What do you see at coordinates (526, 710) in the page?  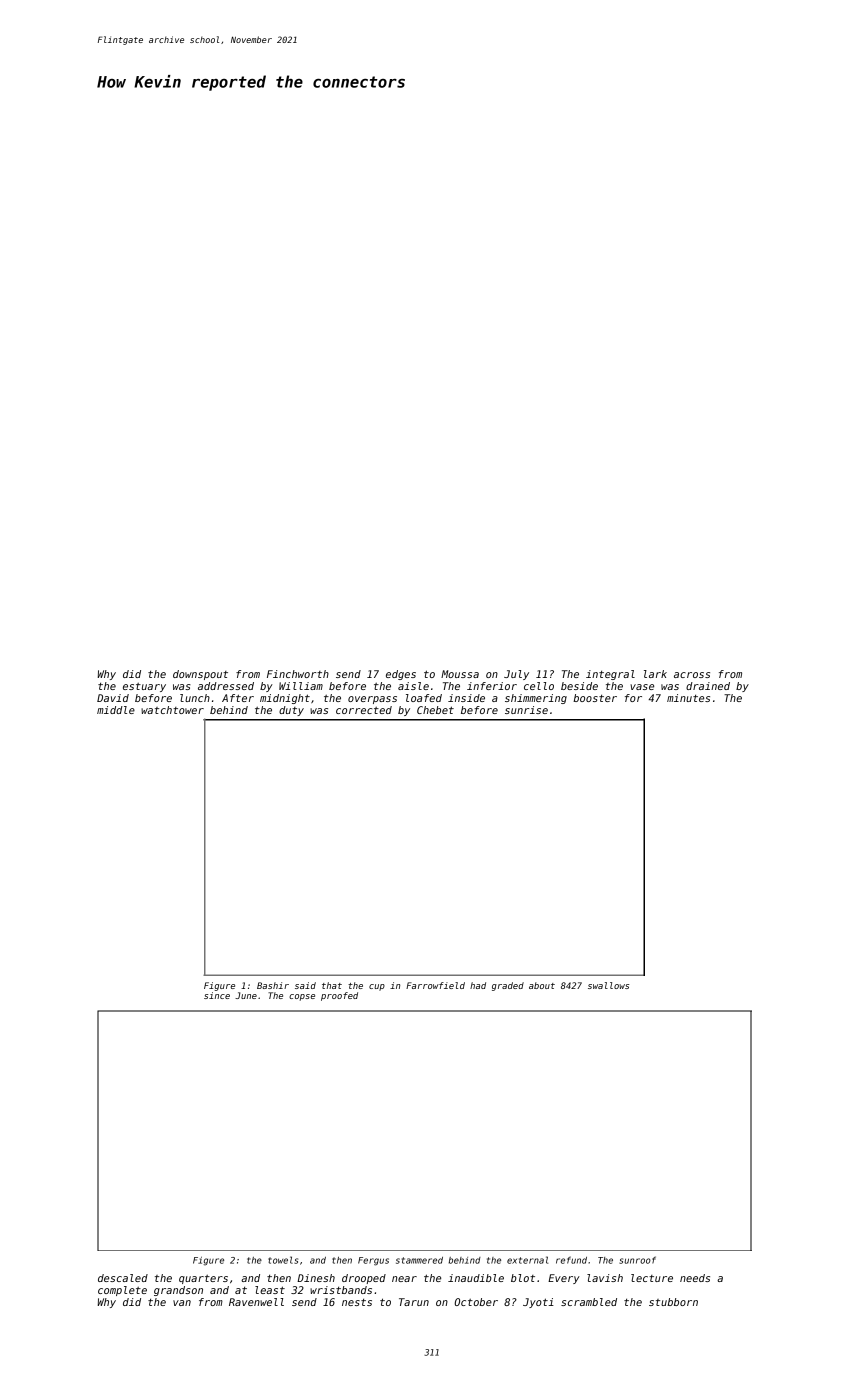 I see `sunrise` at bounding box center [526, 710].
